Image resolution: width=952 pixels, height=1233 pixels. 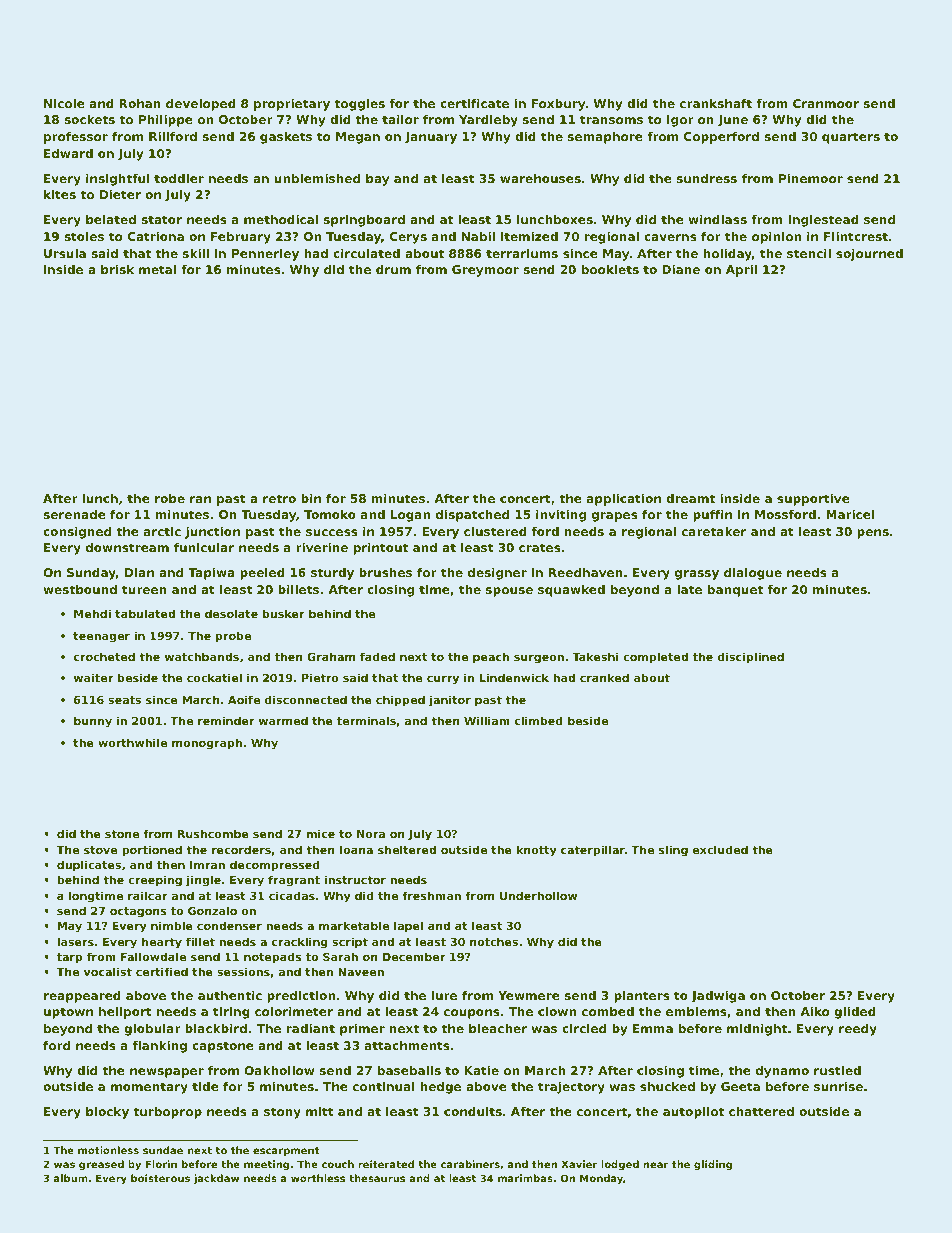 I want to click on certificate, so click(x=474, y=103).
